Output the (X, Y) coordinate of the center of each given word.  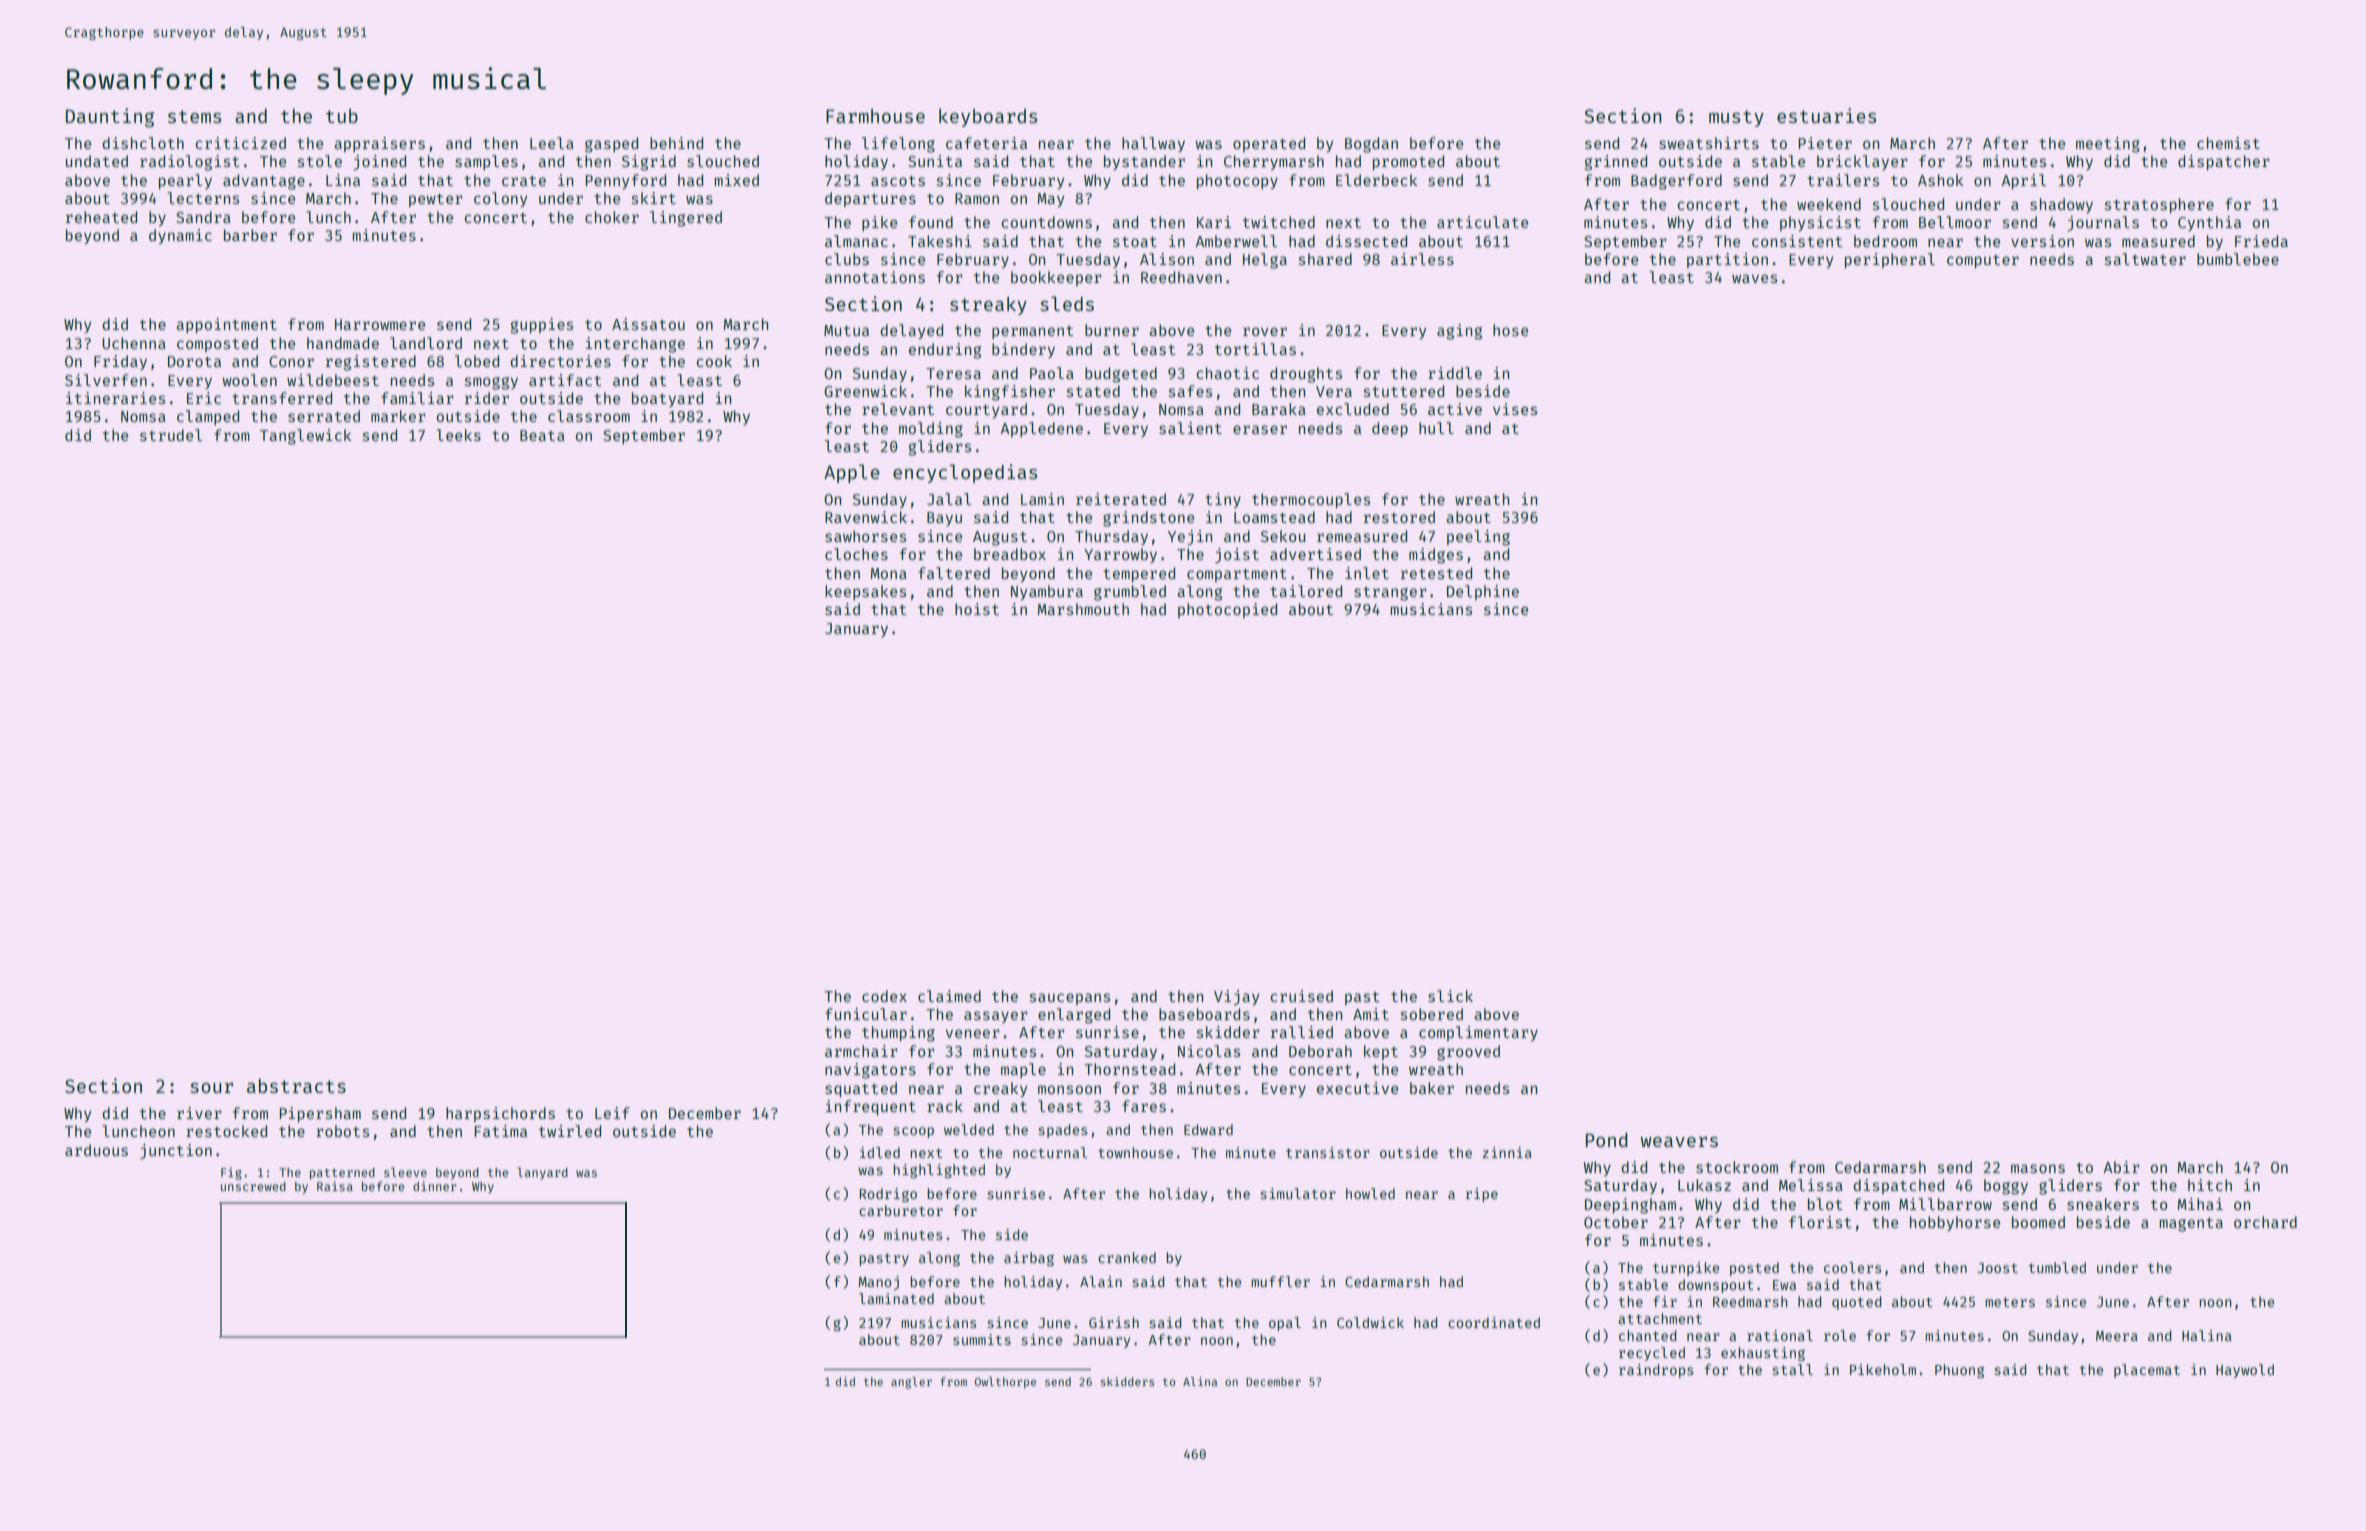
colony (500, 199)
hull (1436, 428)
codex (884, 996)
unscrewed (253, 1186)
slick (1450, 996)
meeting (2108, 145)
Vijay (1236, 998)
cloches (856, 554)
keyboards (988, 118)
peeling (1478, 538)
